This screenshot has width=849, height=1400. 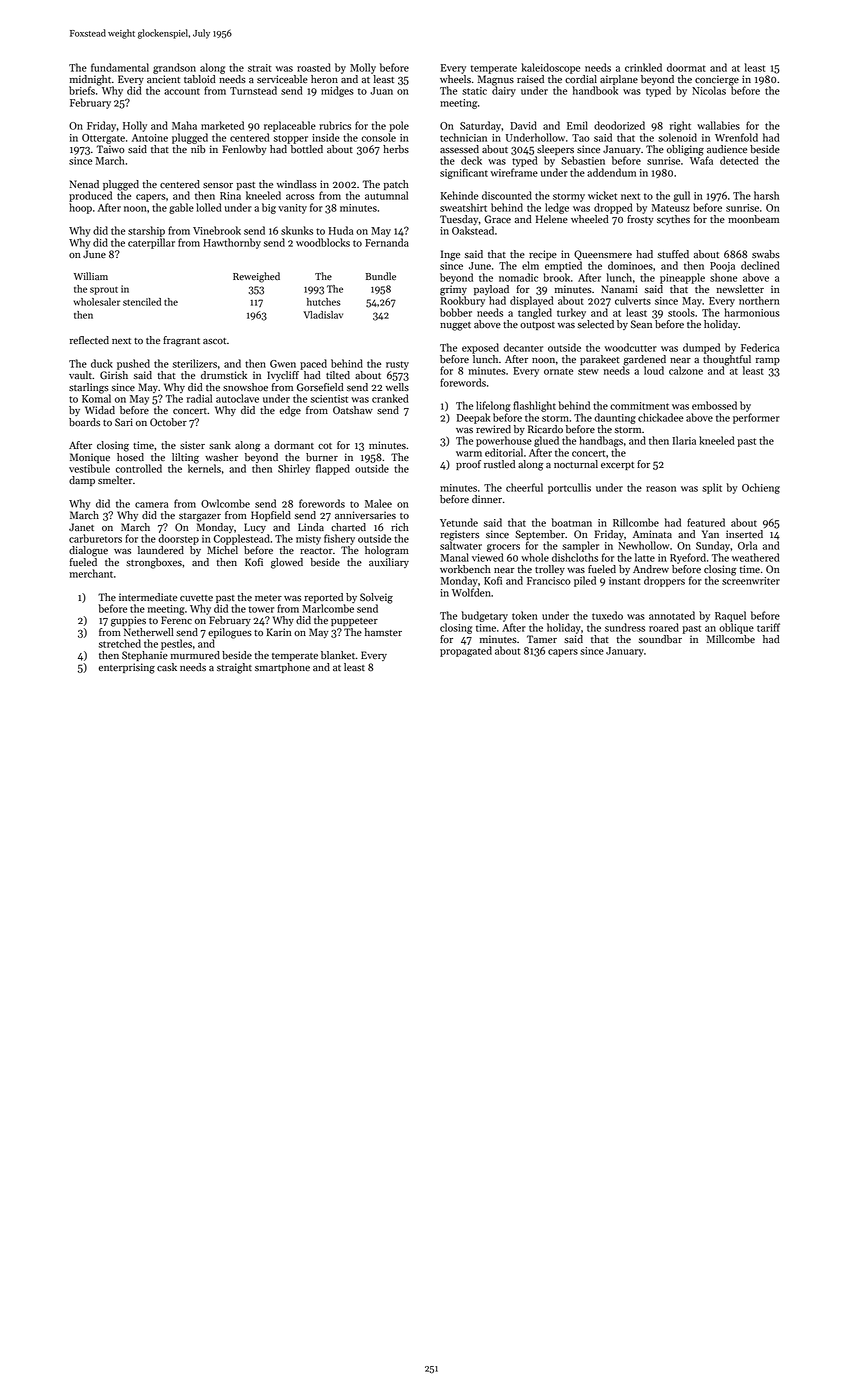 I want to click on September, so click(x=540, y=535).
